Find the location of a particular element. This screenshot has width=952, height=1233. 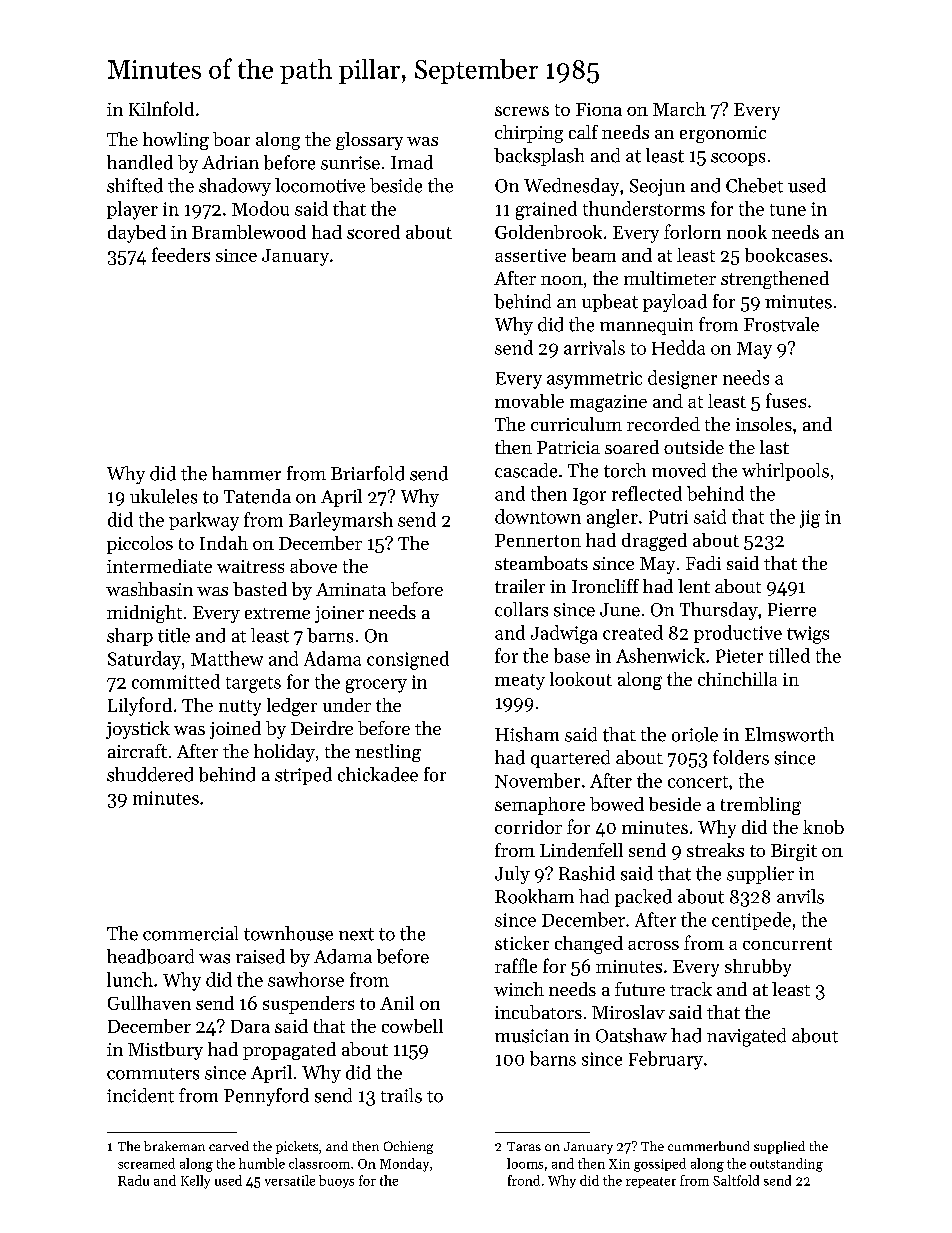

tune is located at coordinates (788, 210).
